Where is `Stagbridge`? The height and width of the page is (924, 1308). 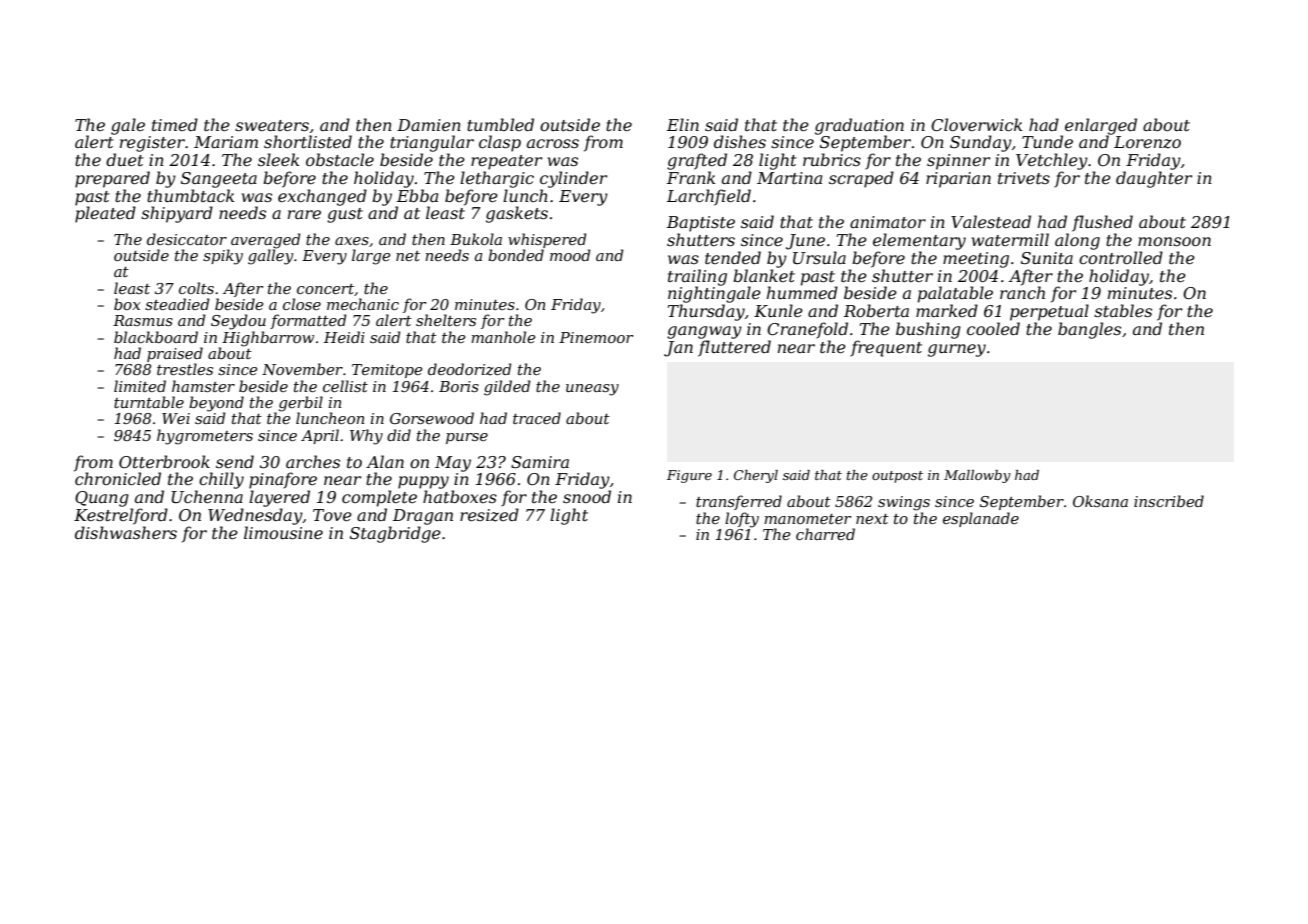 Stagbridge is located at coordinates (395, 534).
